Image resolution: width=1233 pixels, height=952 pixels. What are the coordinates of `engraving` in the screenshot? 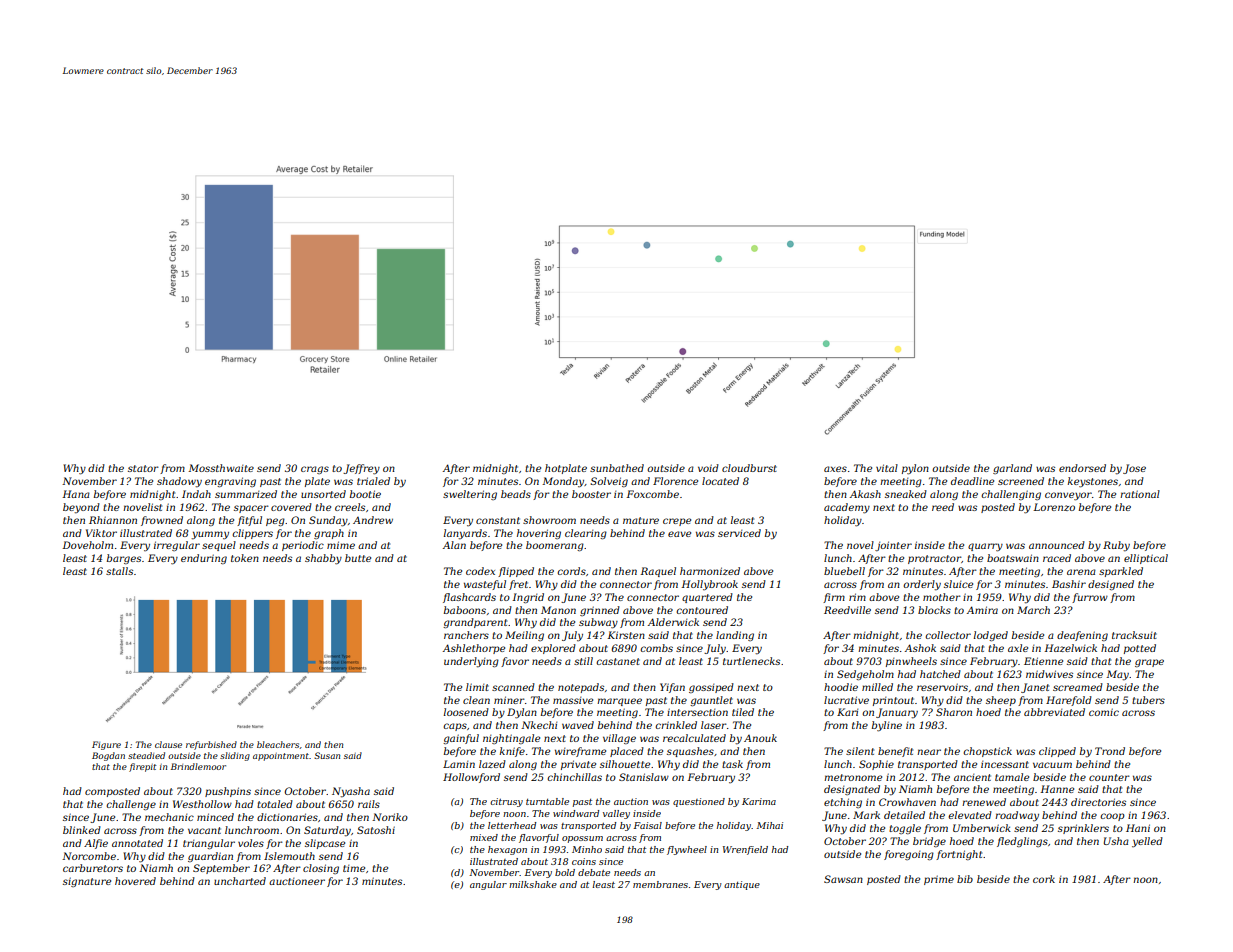 It's located at (230, 482).
